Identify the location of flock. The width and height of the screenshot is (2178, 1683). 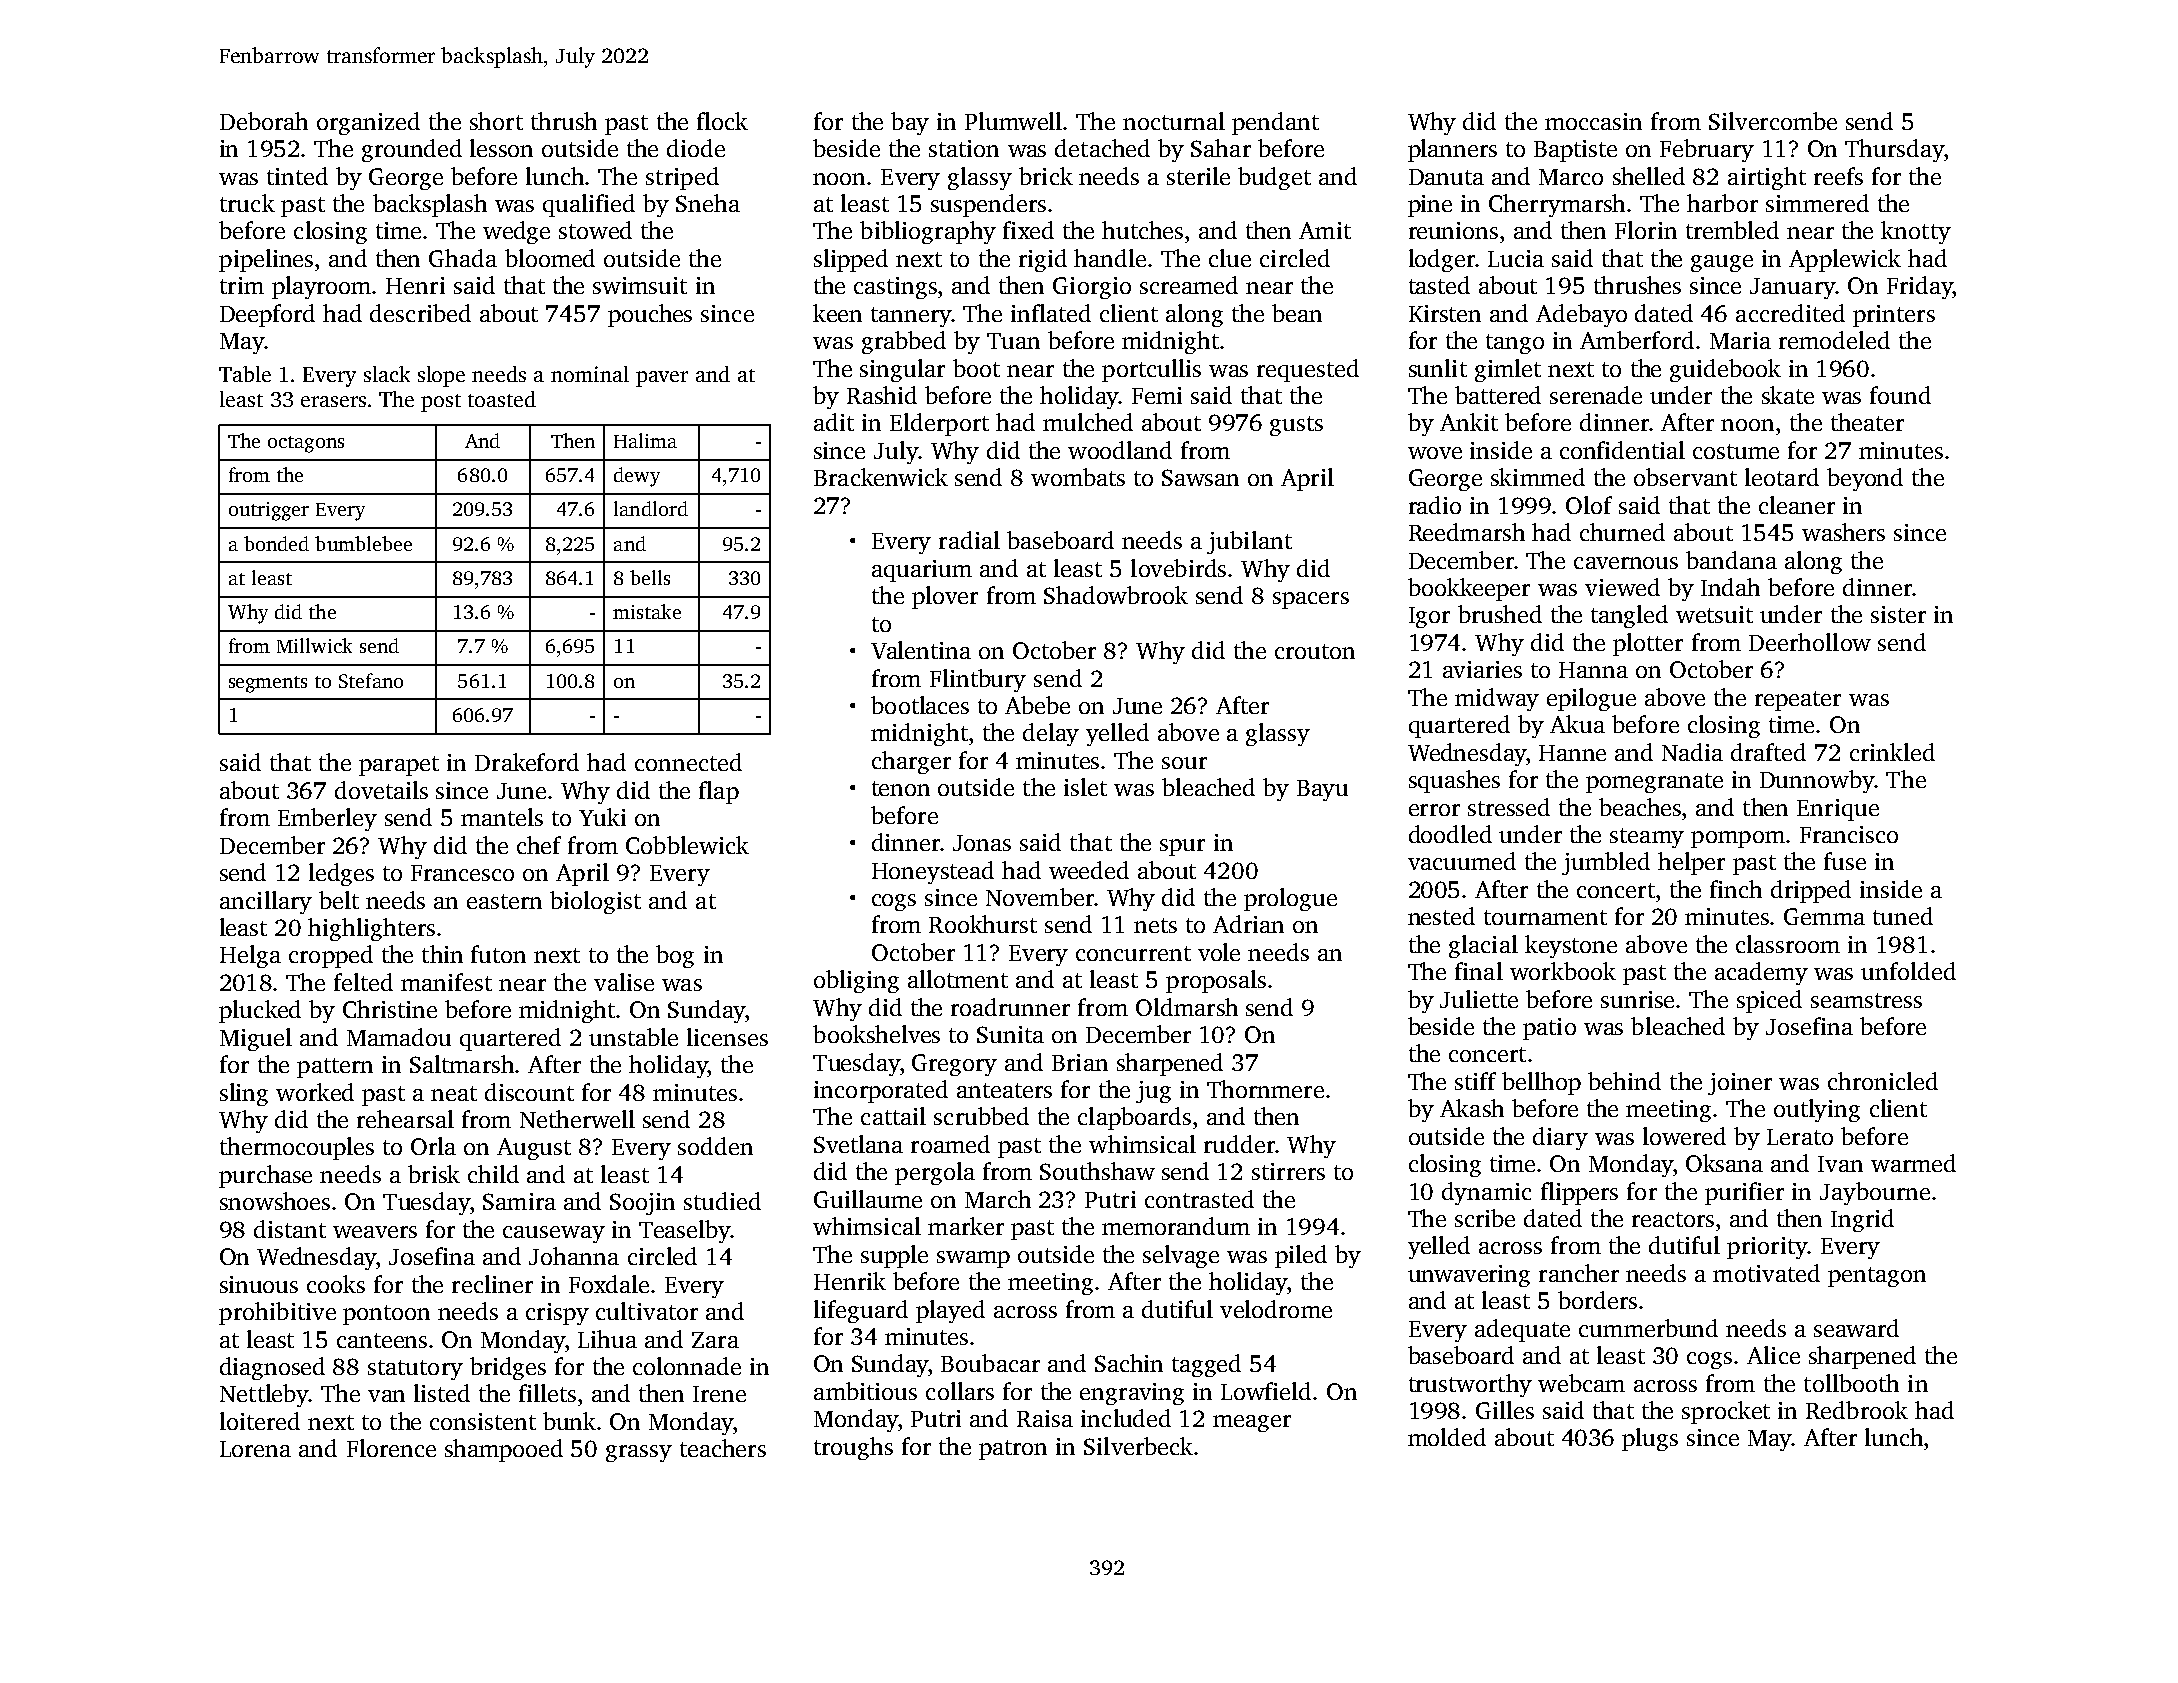
(722, 121).
